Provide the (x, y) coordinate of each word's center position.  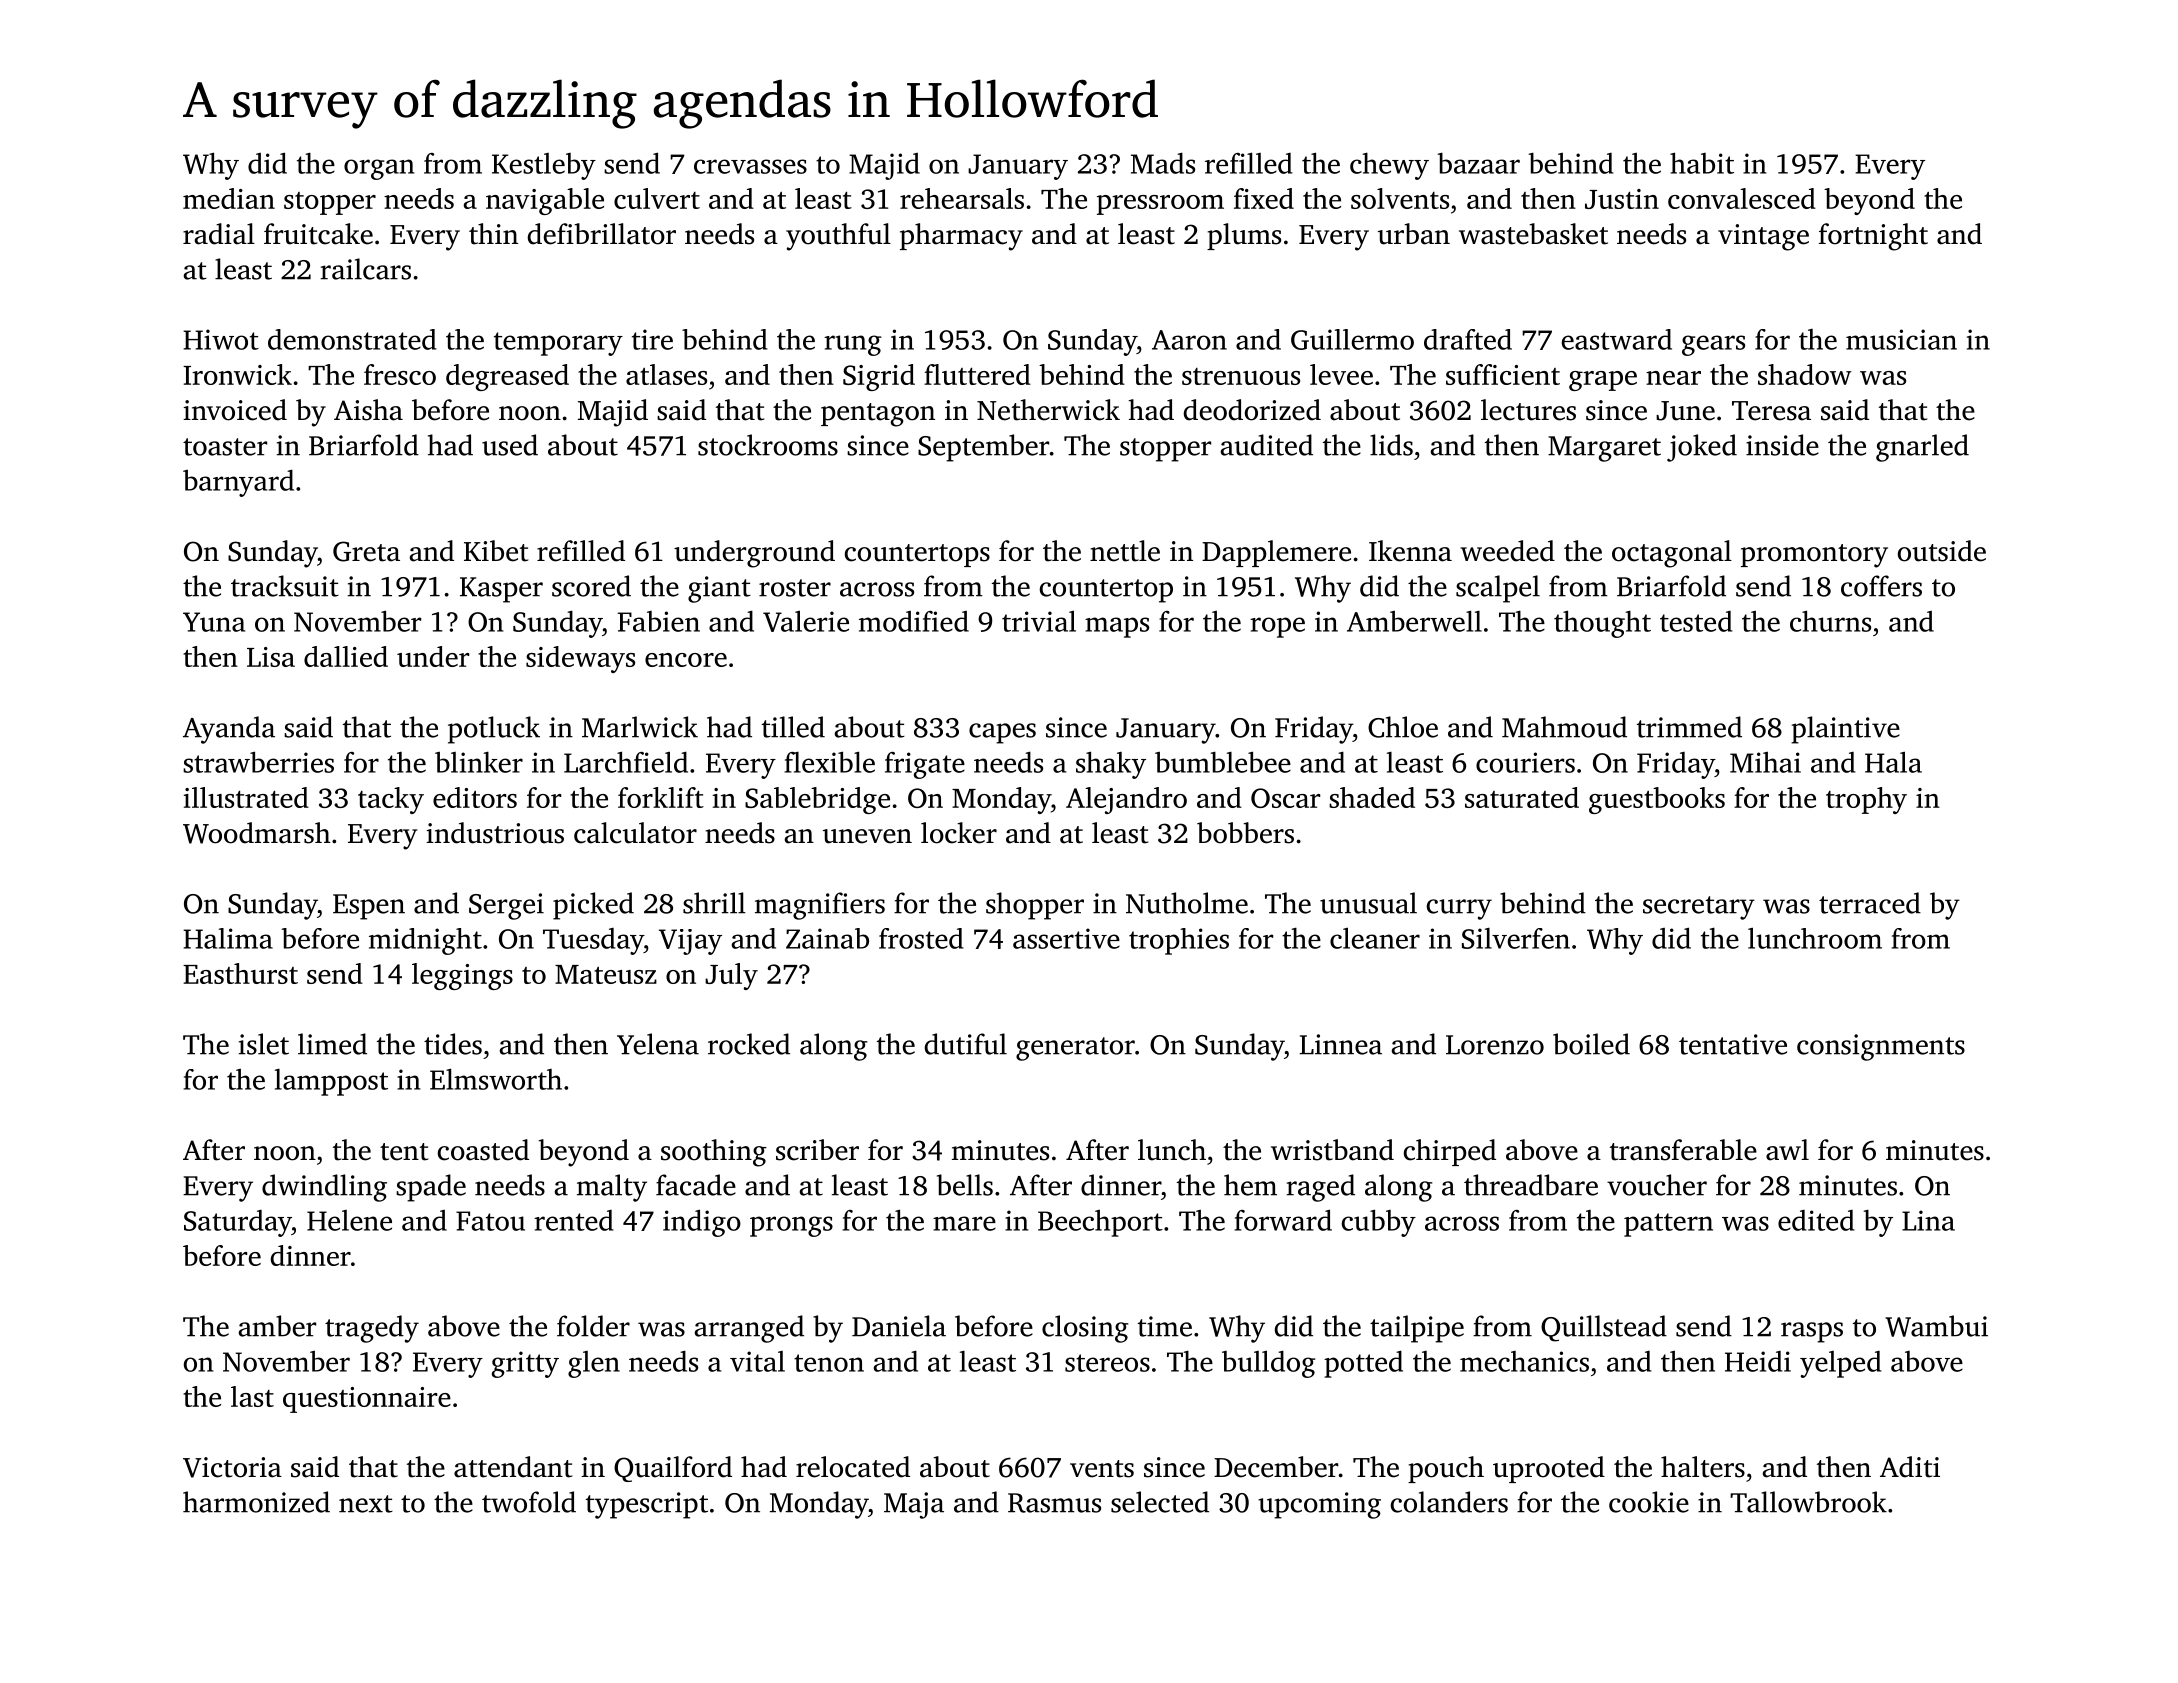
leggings (462, 976)
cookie (1649, 1502)
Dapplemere (1276, 553)
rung (852, 345)
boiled (1591, 1044)
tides (453, 1044)
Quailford (673, 1469)
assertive (1066, 938)
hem (1250, 1185)
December (1276, 1467)
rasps (1812, 1332)
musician (1901, 339)
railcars (366, 269)
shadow (1804, 374)
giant (719, 589)
